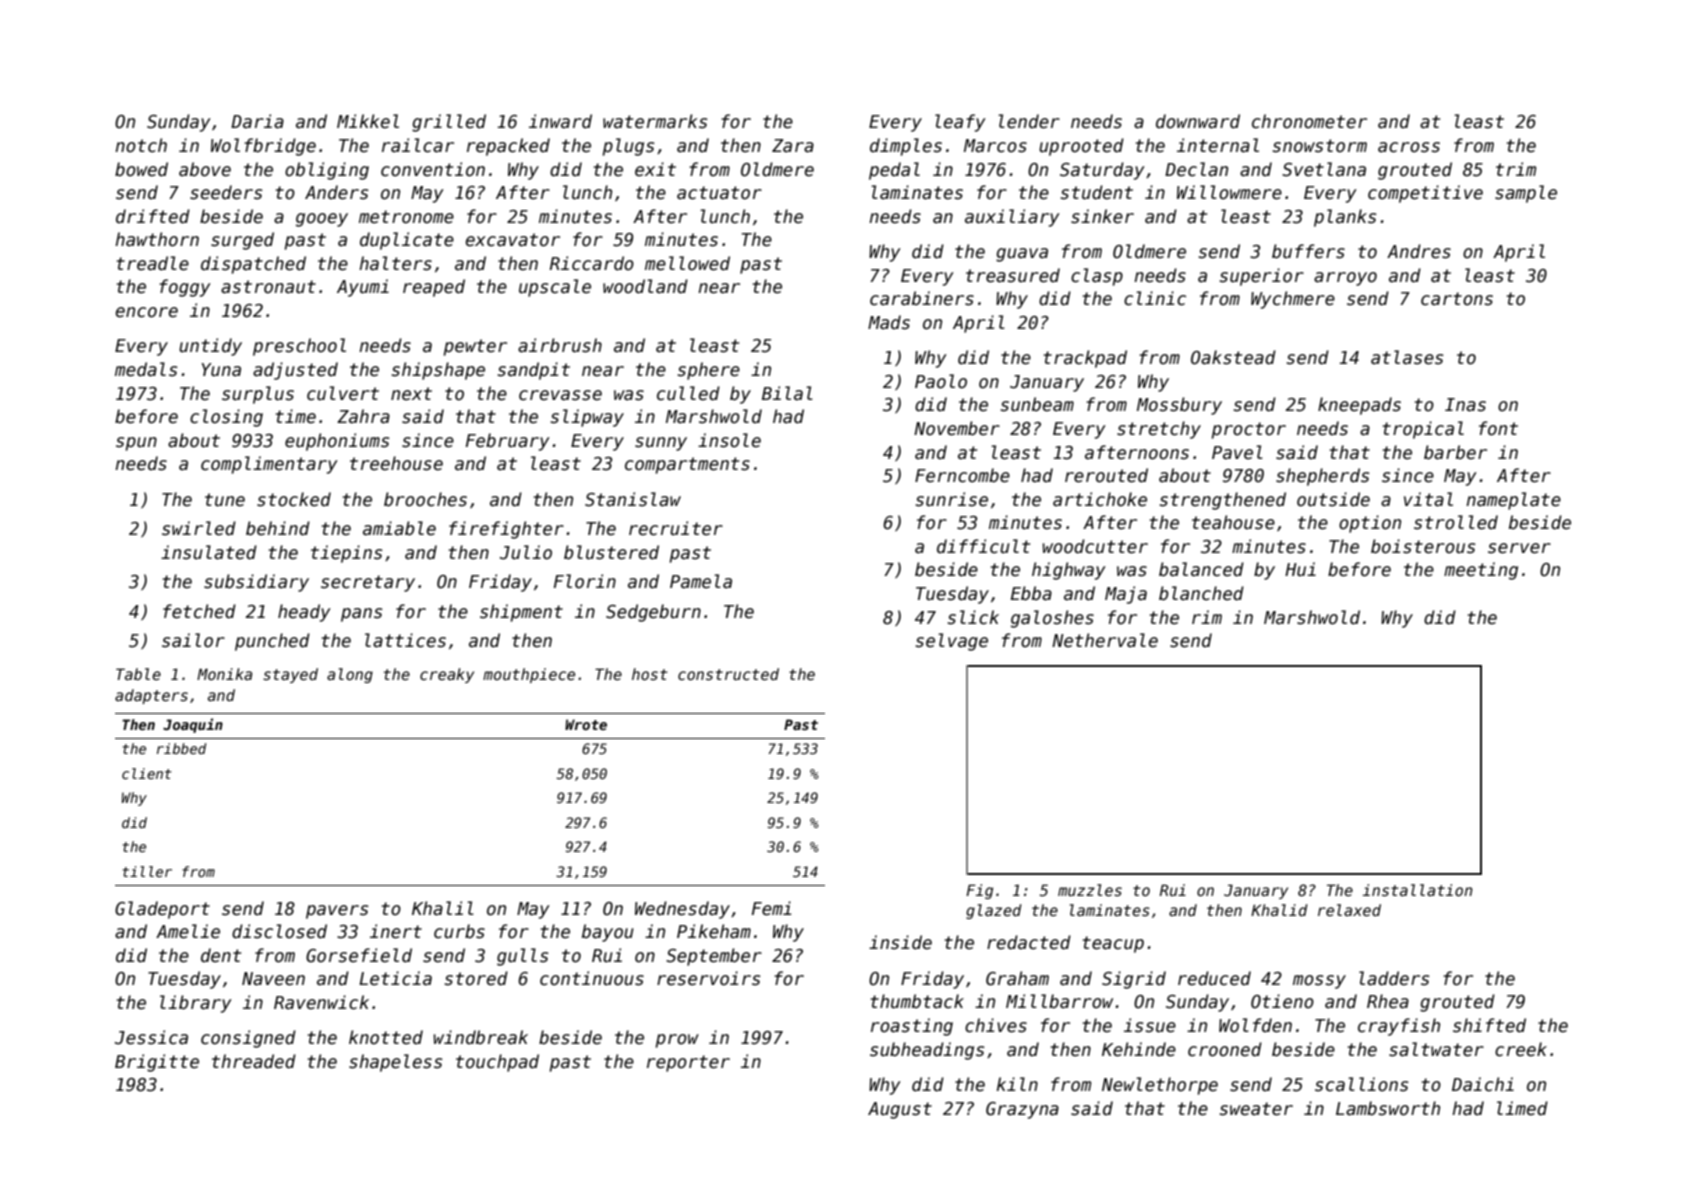 This image has height=1197, width=1694. What do you see at coordinates (1418, 890) in the image?
I see `installation` at bounding box center [1418, 890].
